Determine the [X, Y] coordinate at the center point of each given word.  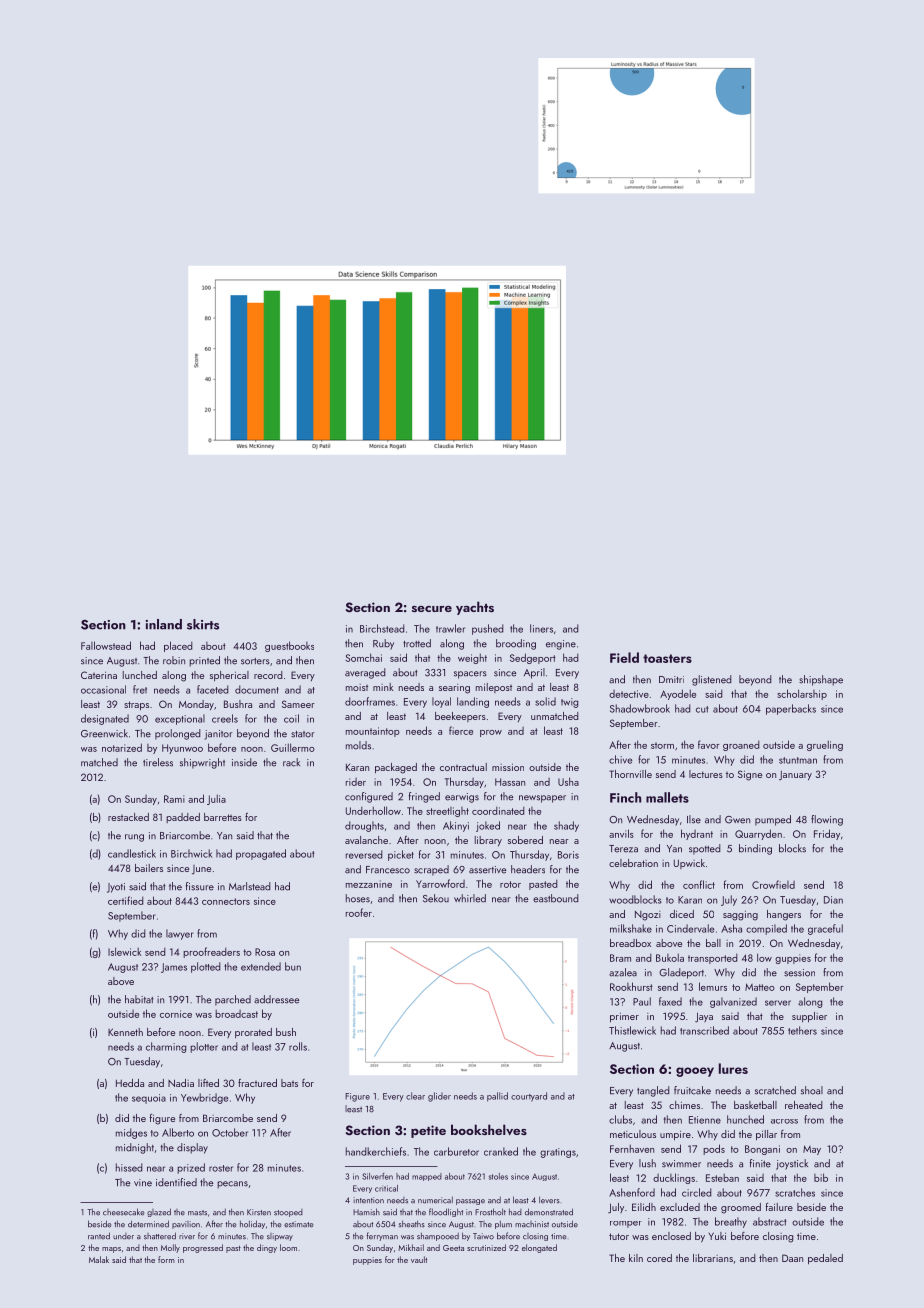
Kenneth [125, 1032]
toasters [667, 658]
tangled [653, 1091]
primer [624, 1017]
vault [419, 1259]
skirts [203, 624]
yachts [475, 608]
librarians [713, 1258]
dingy [267, 1248]
